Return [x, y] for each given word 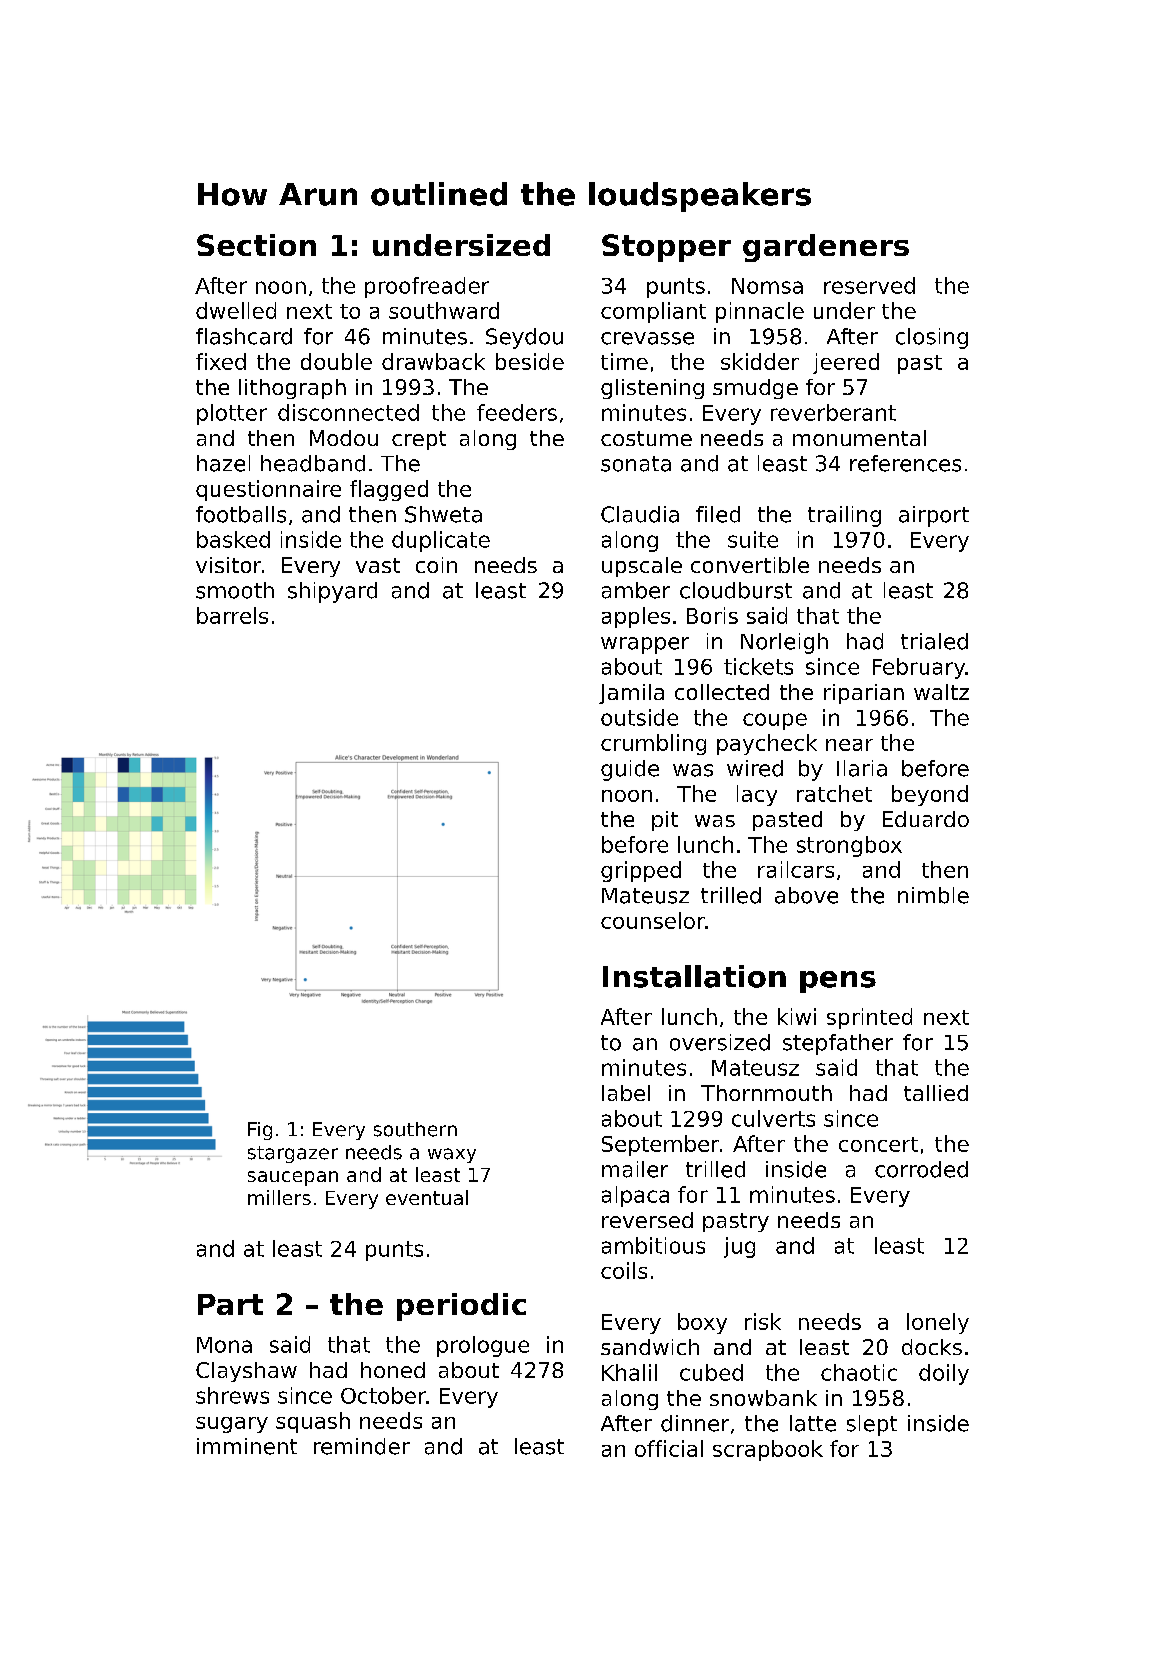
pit [665, 821]
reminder [362, 1446]
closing [932, 338]
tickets [758, 666]
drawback [433, 361]
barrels [232, 615]
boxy [702, 1323]
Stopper [666, 248]
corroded [921, 1169]
